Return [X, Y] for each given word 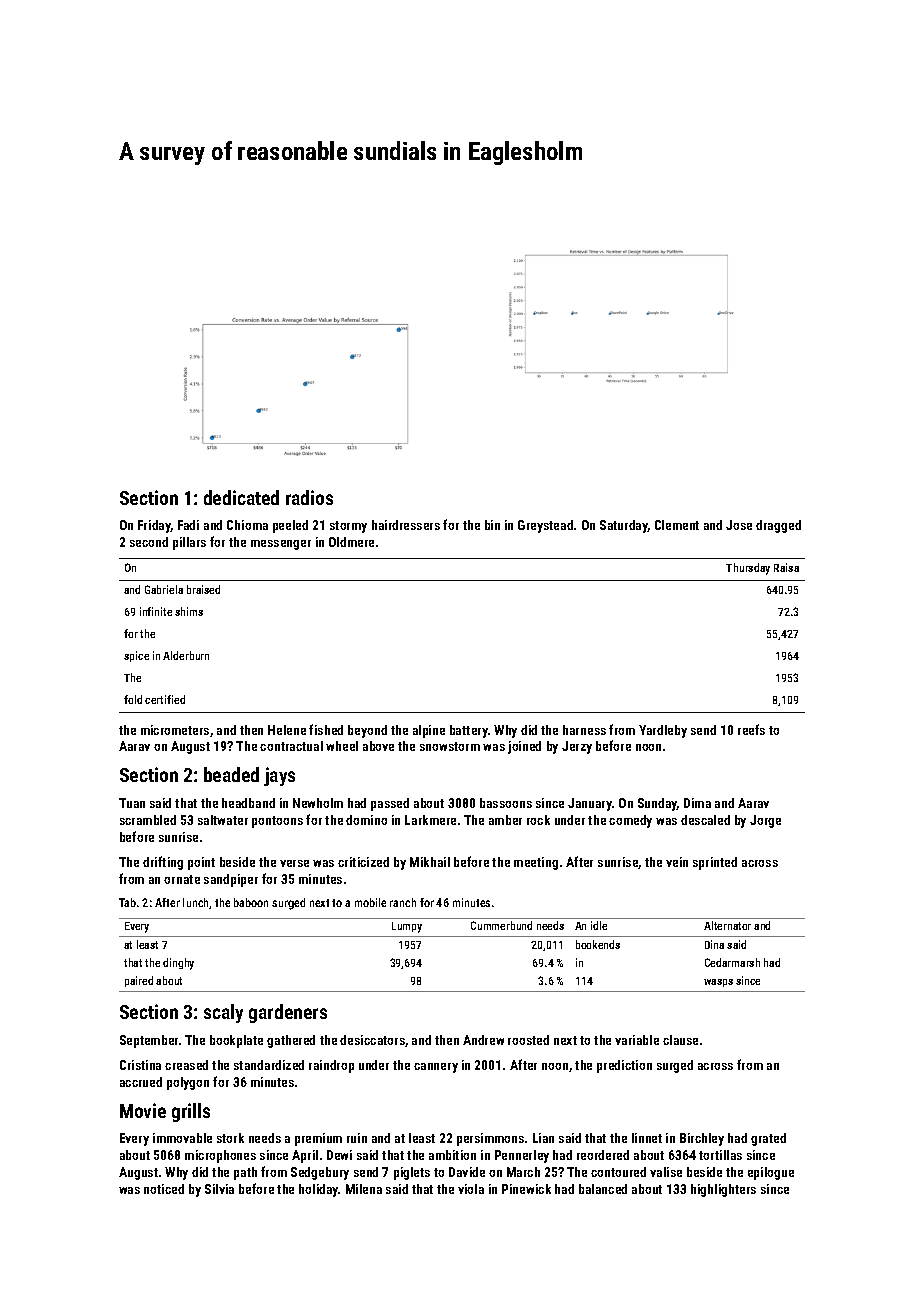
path [245, 1173]
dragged [778, 526]
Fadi [188, 525]
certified [165, 699]
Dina [714, 944]
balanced [603, 1189]
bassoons [506, 803]
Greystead [545, 526]
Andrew [483, 1040]
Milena [364, 1189]
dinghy [178, 964]
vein [677, 862]
